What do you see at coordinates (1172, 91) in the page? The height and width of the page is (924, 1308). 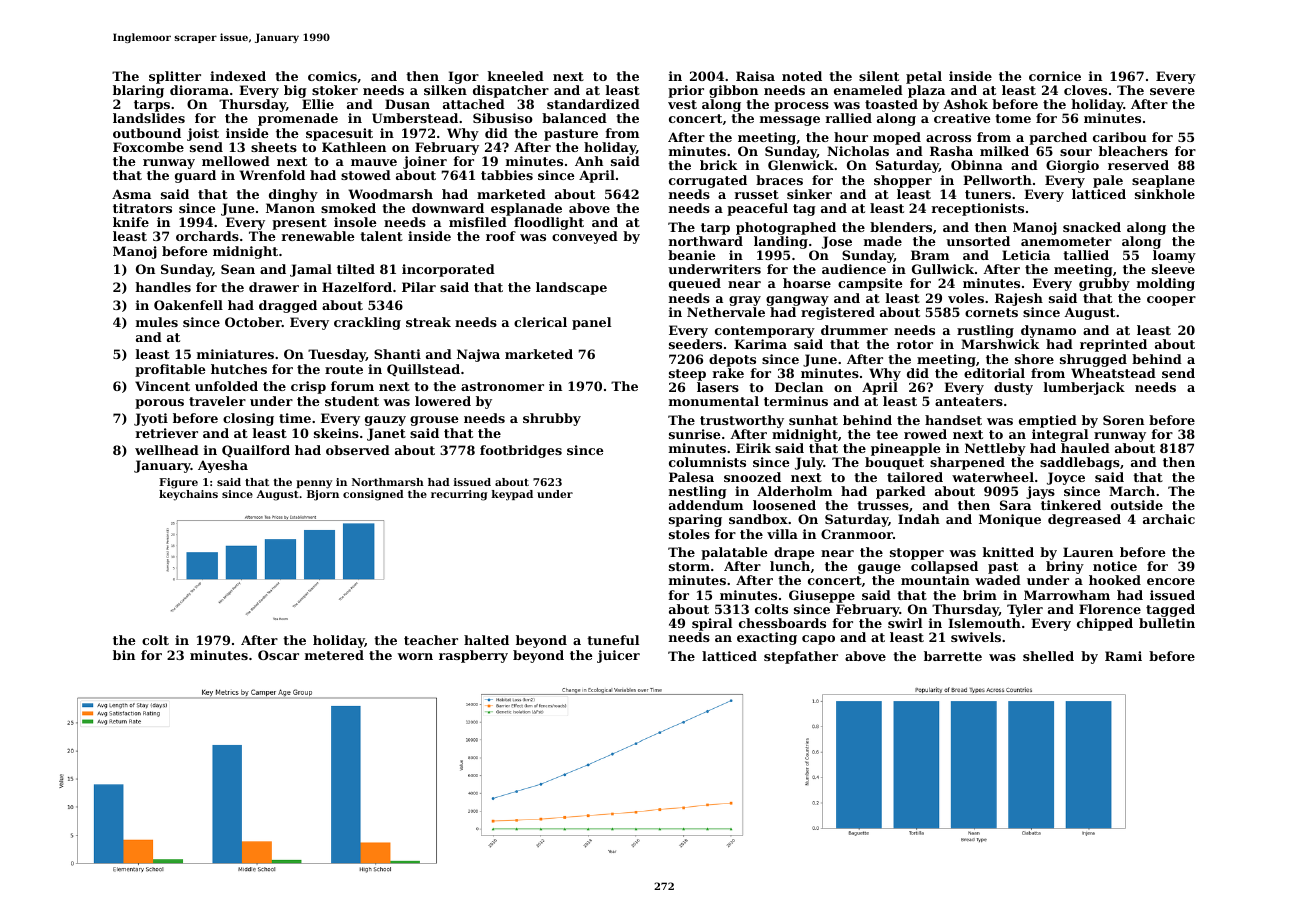 I see `severe` at bounding box center [1172, 91].
